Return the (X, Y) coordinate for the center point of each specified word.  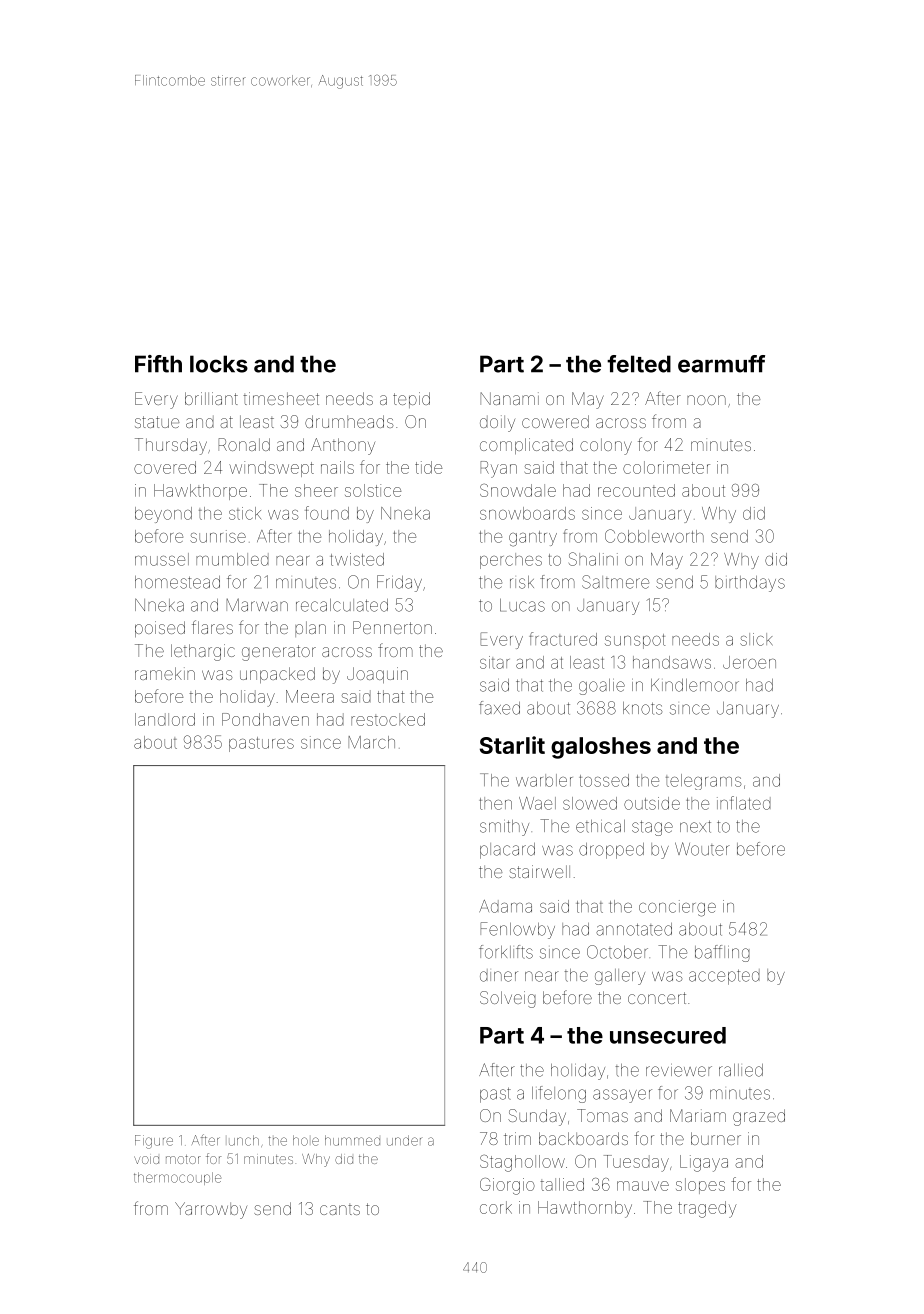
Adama (505, 906)
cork (496, 1207)
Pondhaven (265, 719)
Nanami (509, 398)
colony (606, 446)
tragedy (707, 1209)
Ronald (244, 444)
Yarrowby (211, 1210)
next (695, 826)
